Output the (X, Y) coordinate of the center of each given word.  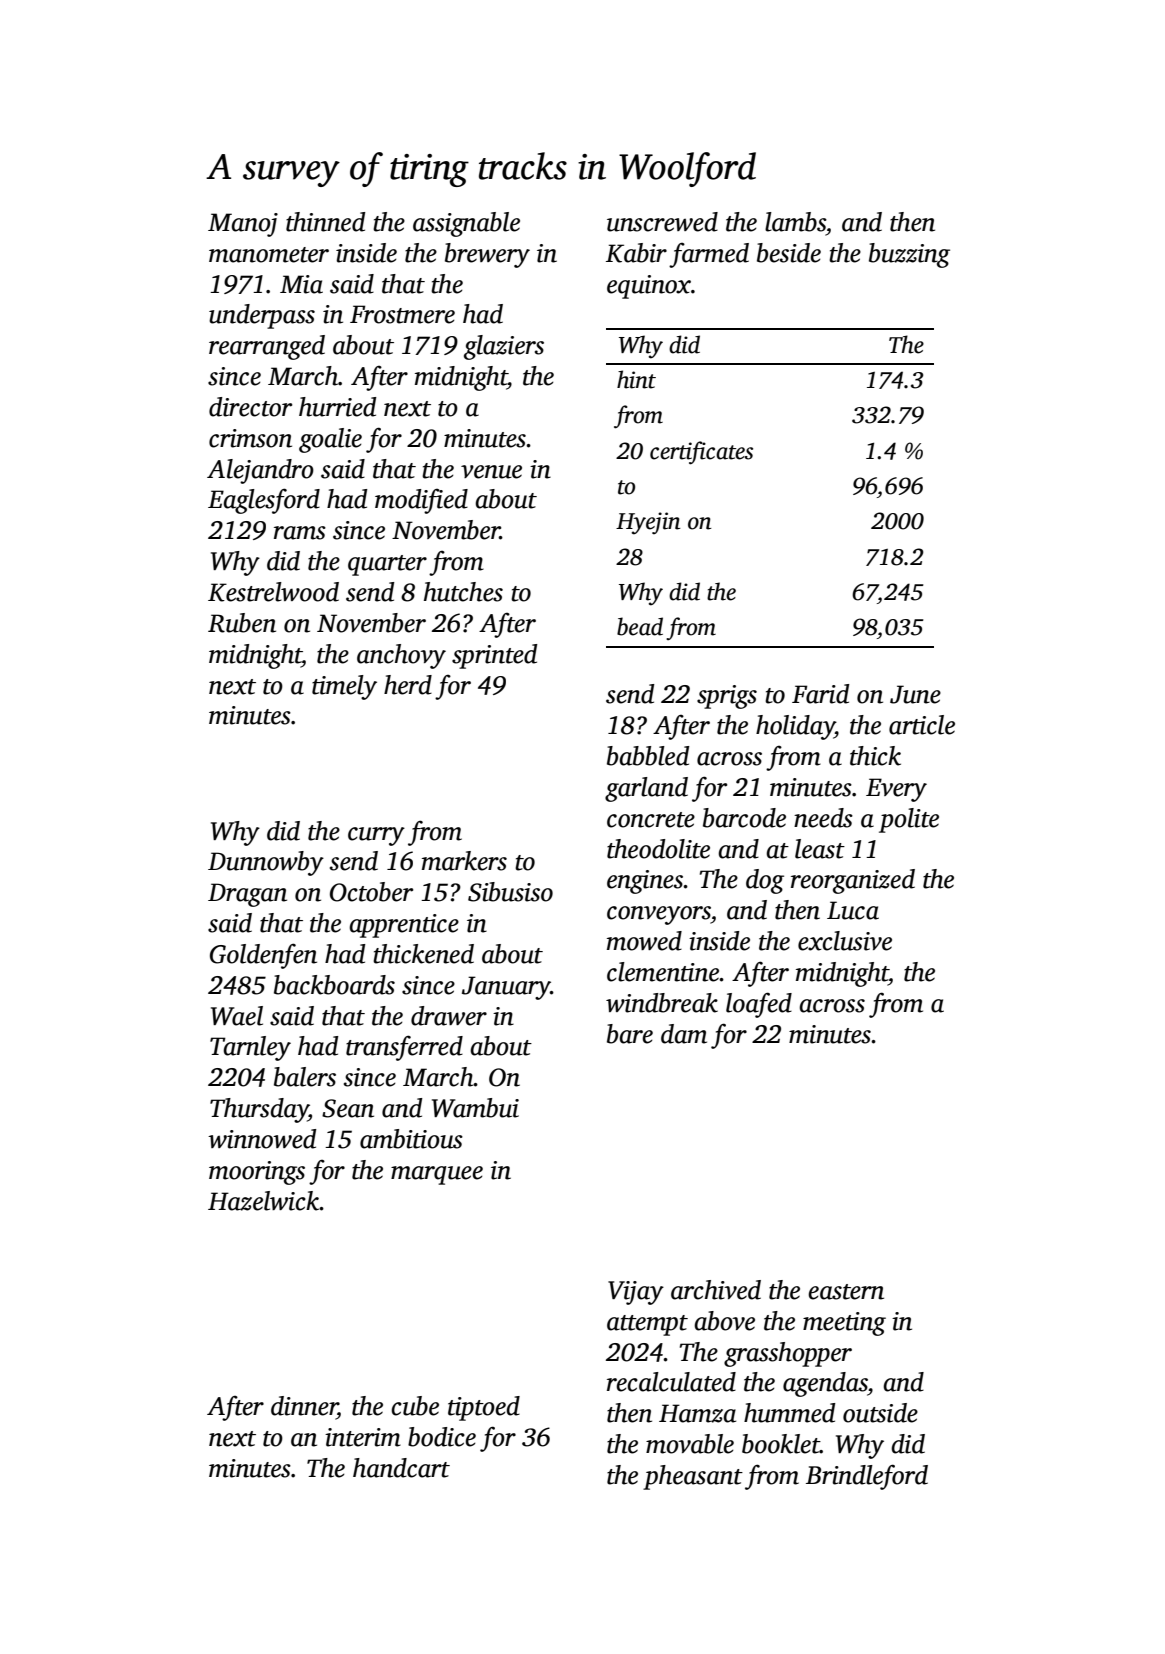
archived (716, 1290)
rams (300, 533)
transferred (404, 1048)
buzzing (909, 255)
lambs (795, 222)
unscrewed (662, 222)
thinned (325, 222)
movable (690, 1444)
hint (636, 379)
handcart (401, 1468)
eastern (846, 1292)
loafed (759, 1005)
